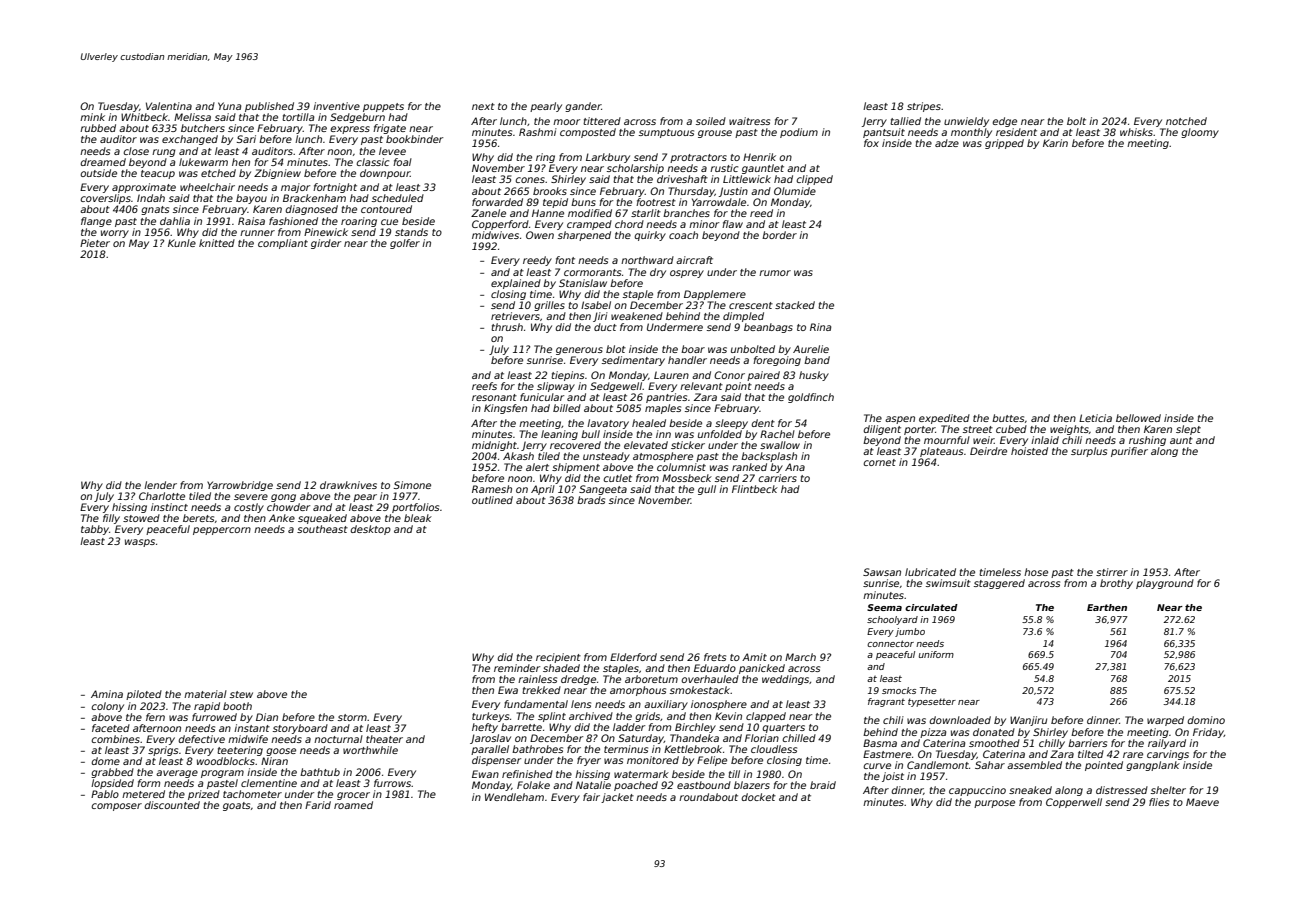 This page has width=1308, height=924. What do you see at coordinates (815, 180) in the page?
I see `clipped` at bounding box center [815, 180].
